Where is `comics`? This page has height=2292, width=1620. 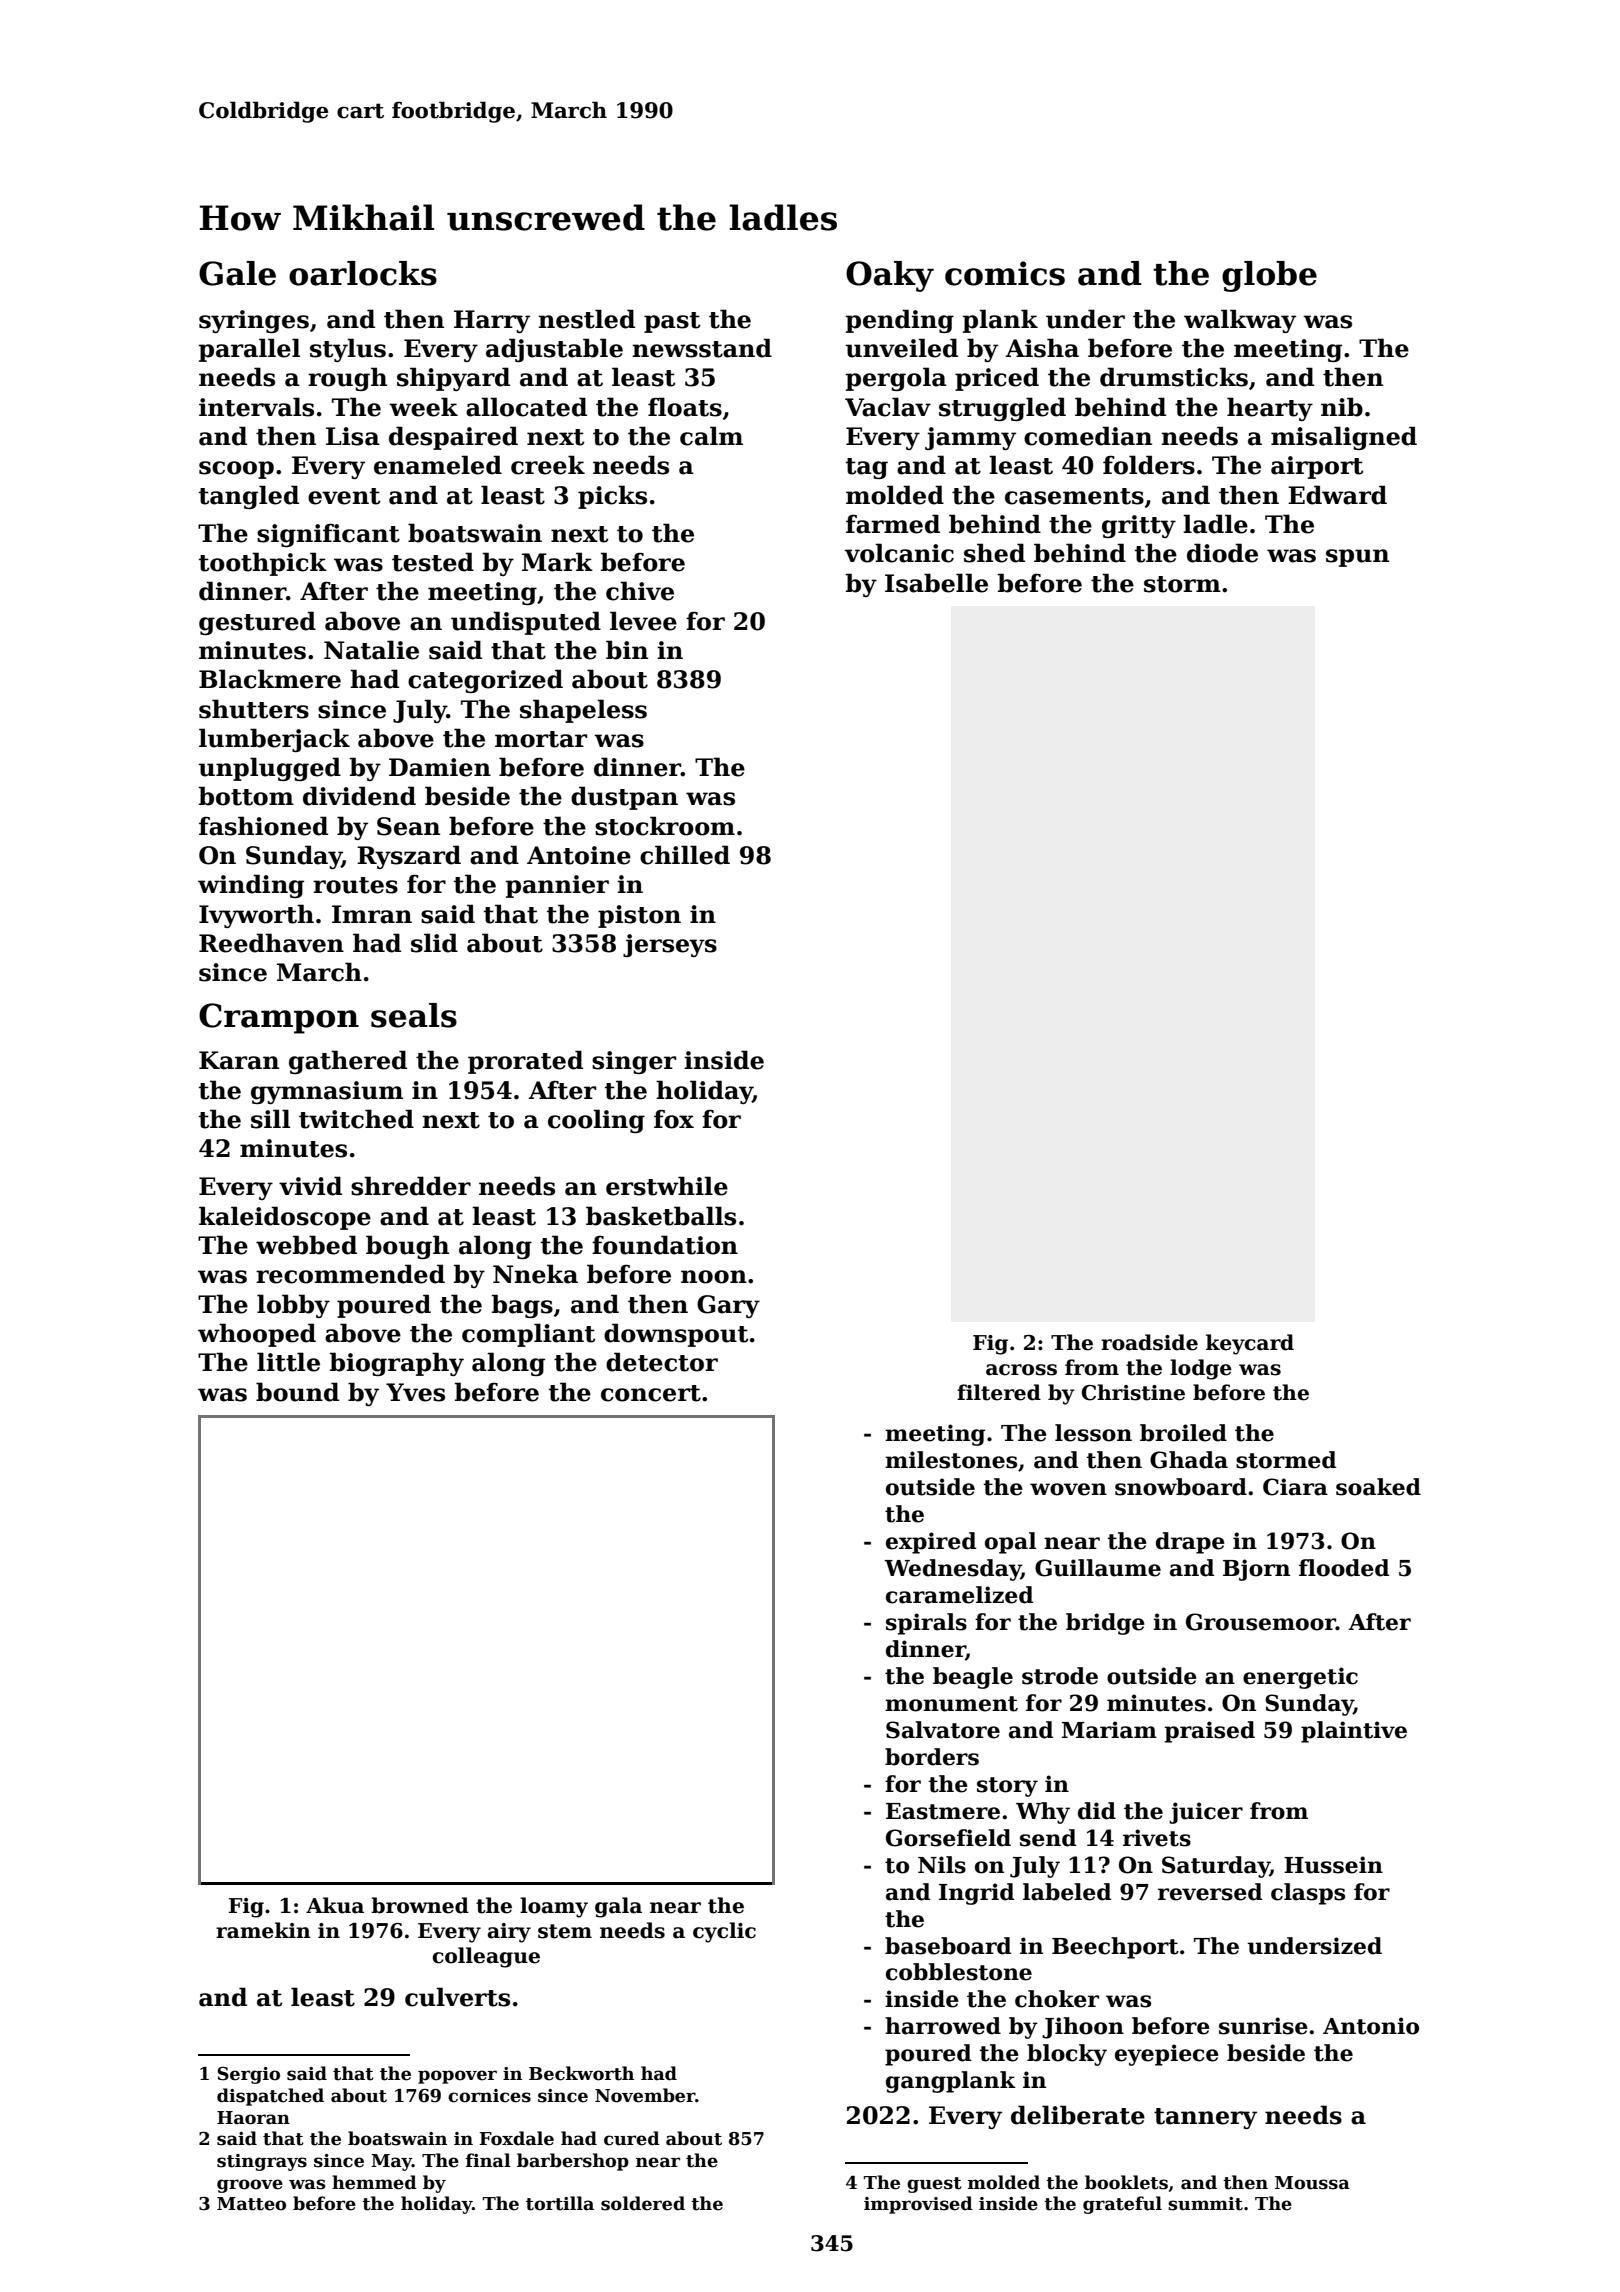 comics is located at coordinates (1005, 273).
